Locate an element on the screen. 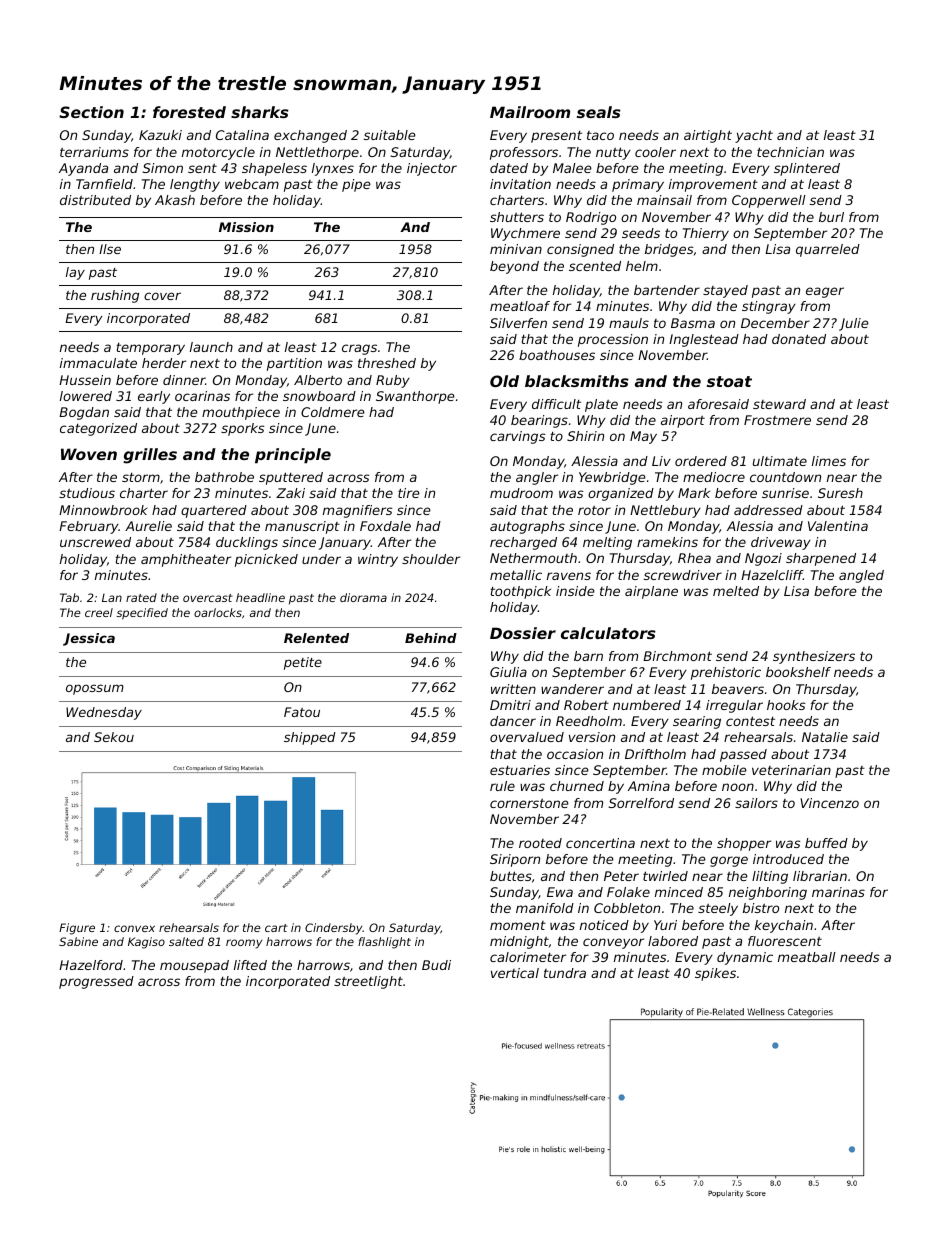 Image resolution: width=952 pixels, height=1233 pixels. yacht is located at coordinates (754, 136).
